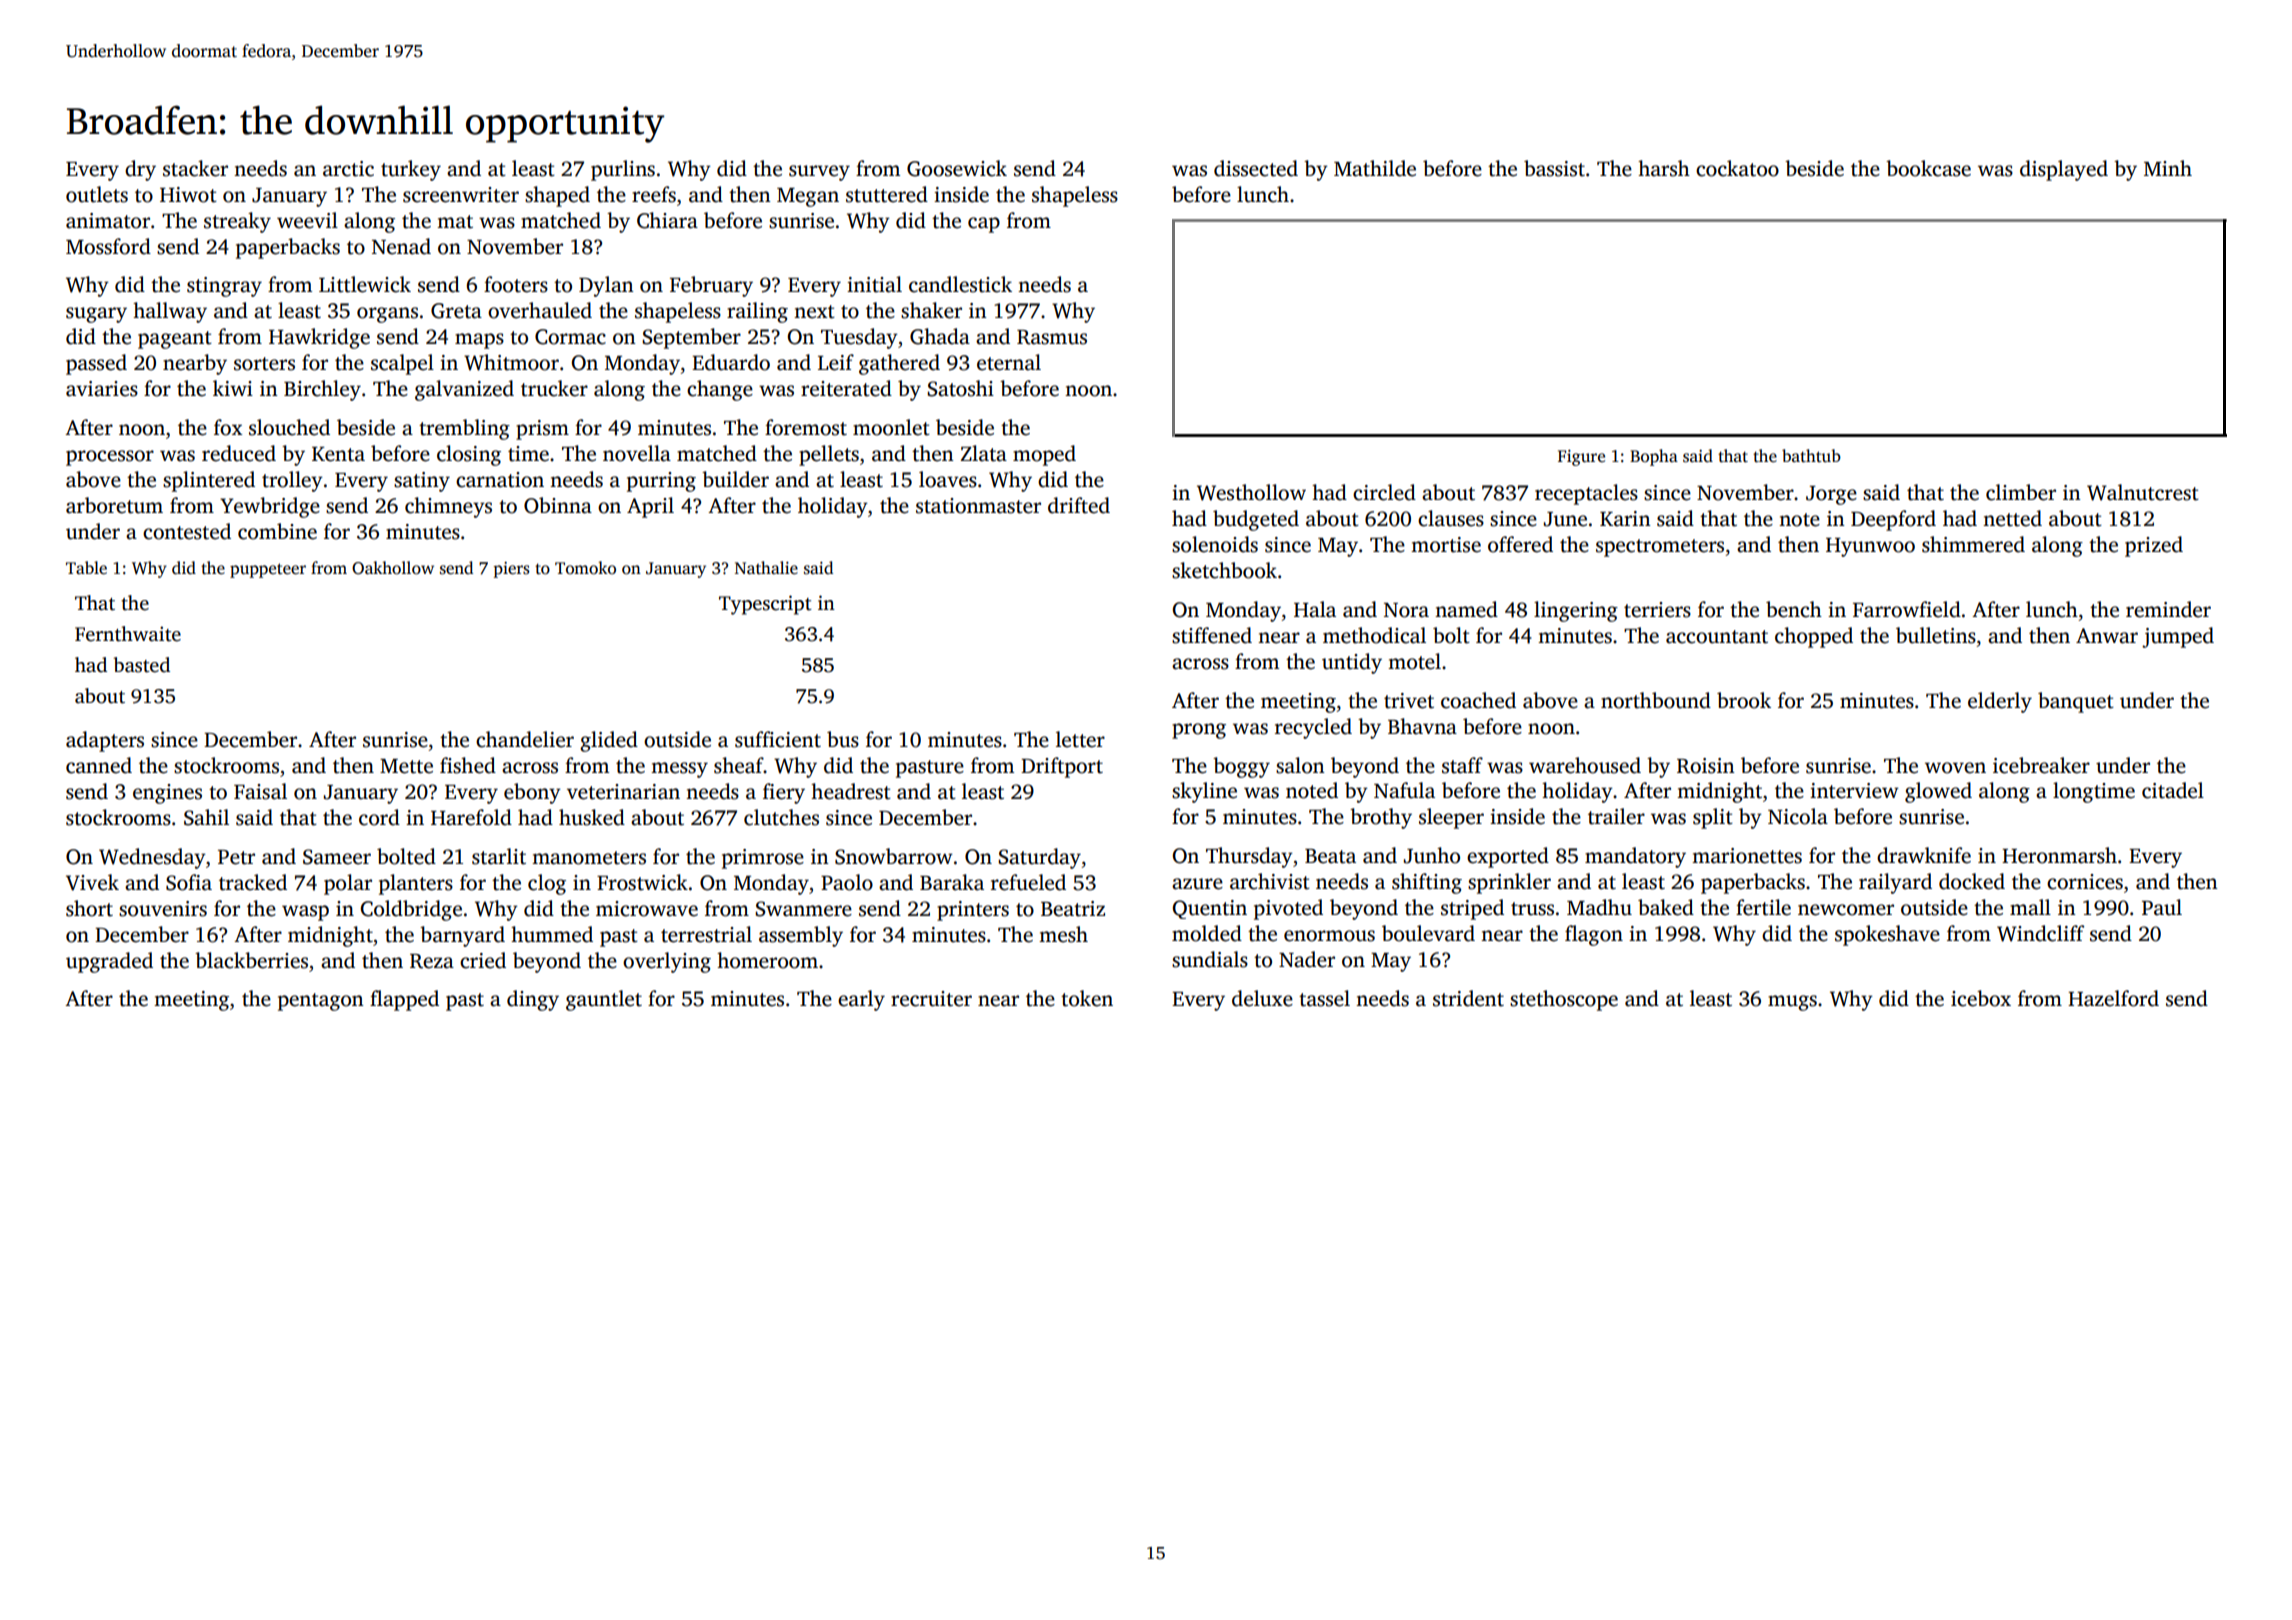 This page has width=2292, height=1620. What do you see at coordinates (1664, 168) in the page?
I see `harsh` at bounding box center [1664, 168].
